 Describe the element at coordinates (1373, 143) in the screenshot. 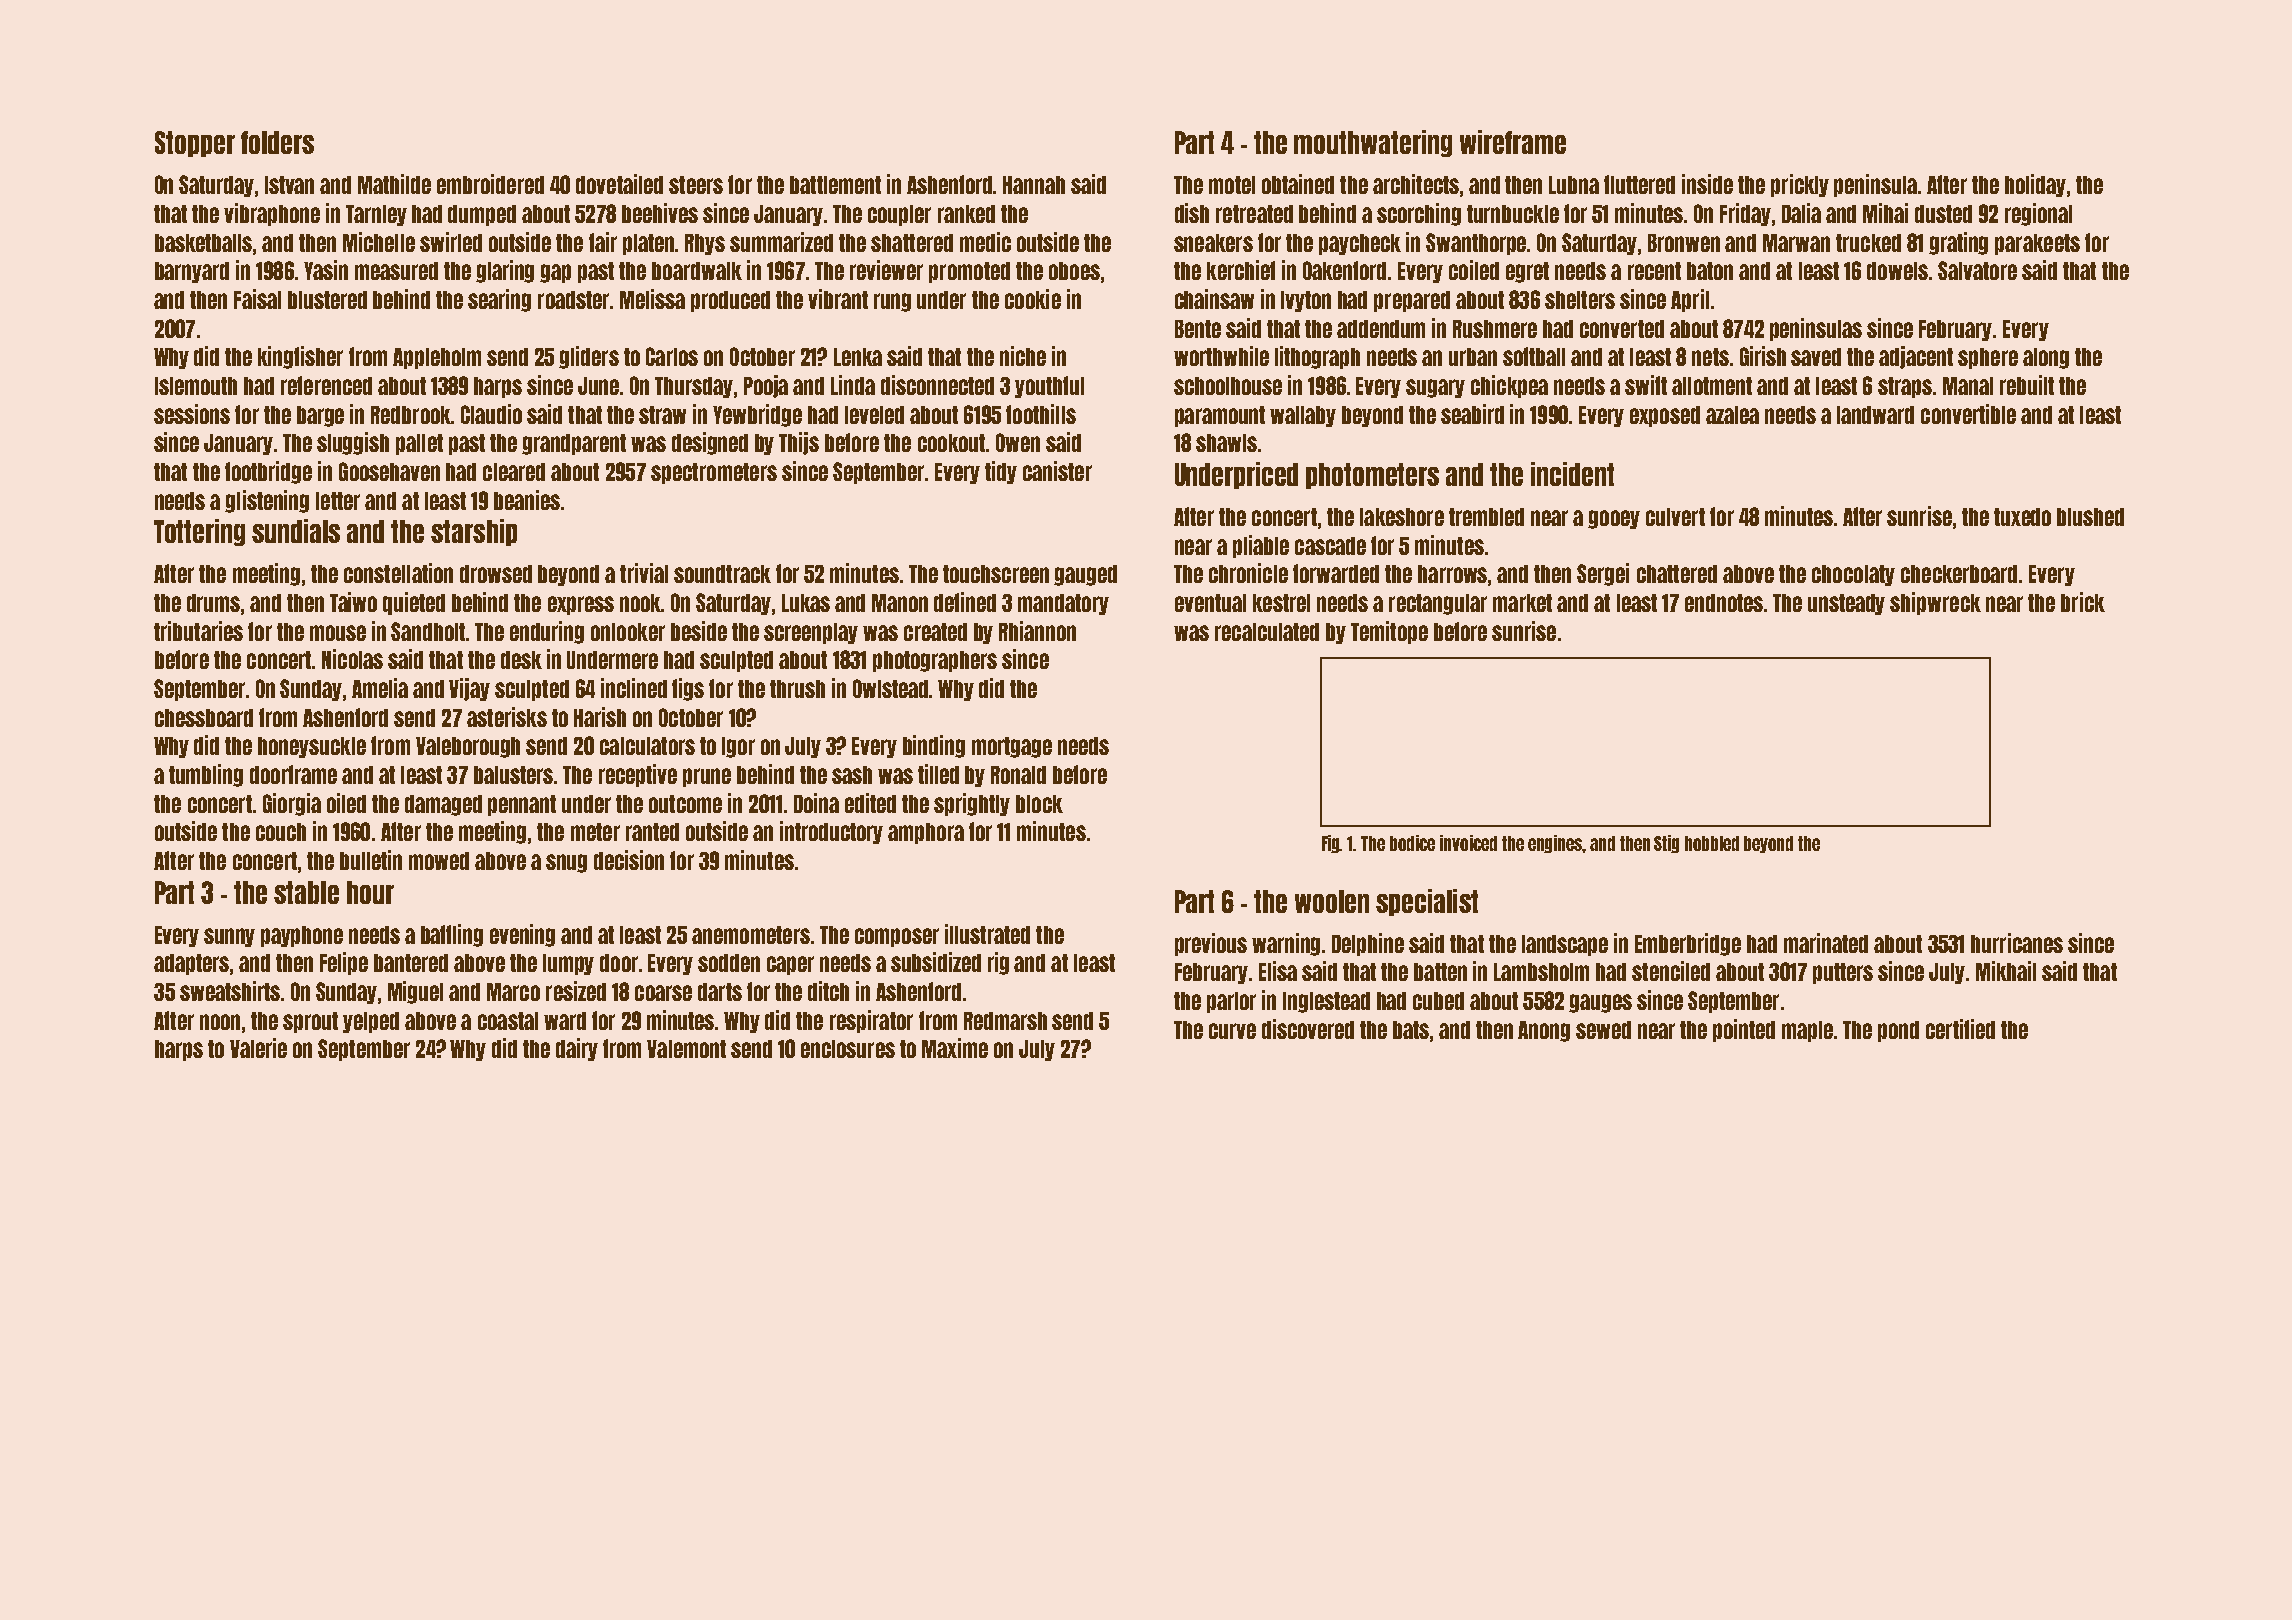

I see `mouthwatering` at that location.
